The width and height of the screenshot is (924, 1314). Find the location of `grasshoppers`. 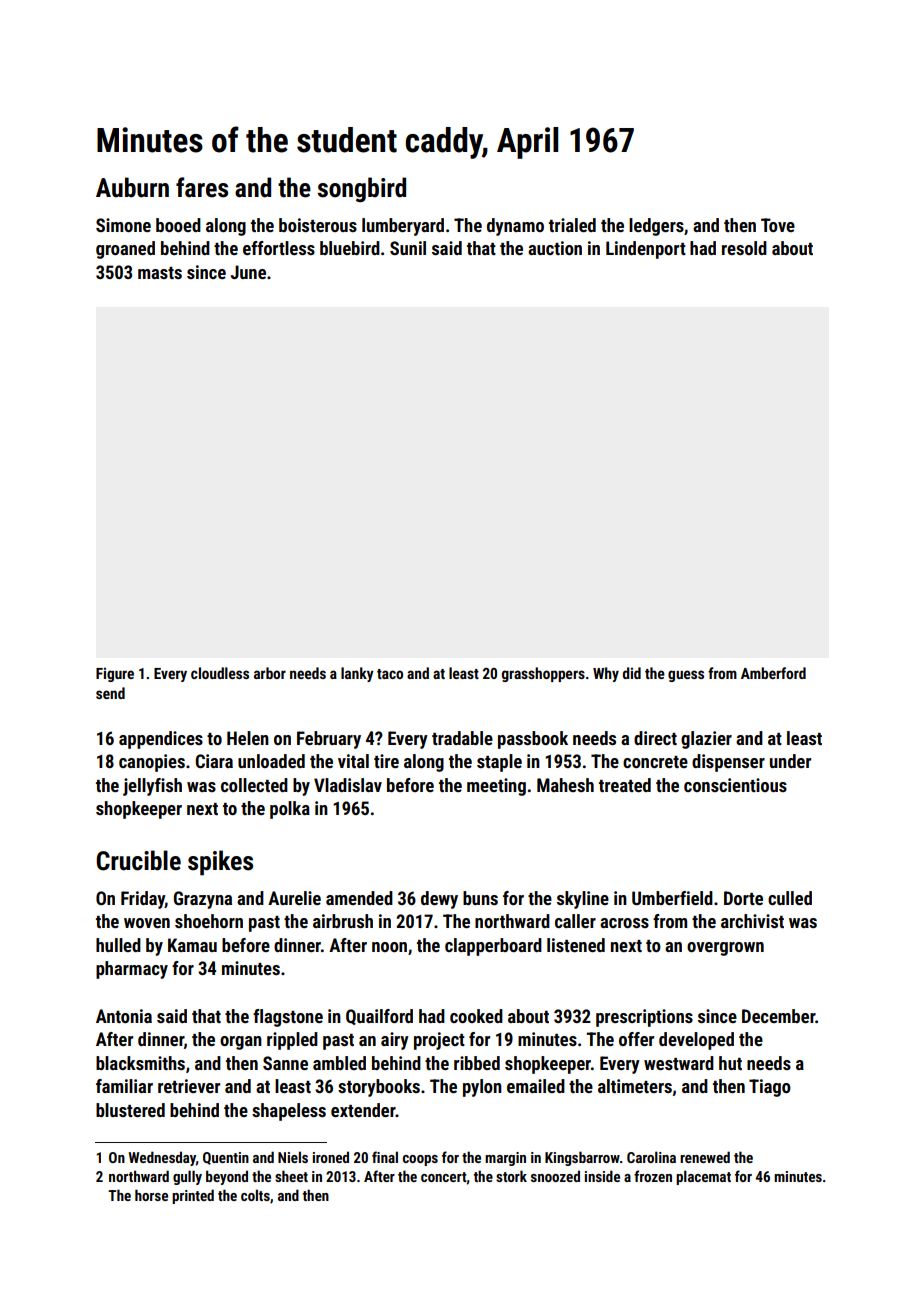

grasshoppers is located at coordinates (543, 674).
